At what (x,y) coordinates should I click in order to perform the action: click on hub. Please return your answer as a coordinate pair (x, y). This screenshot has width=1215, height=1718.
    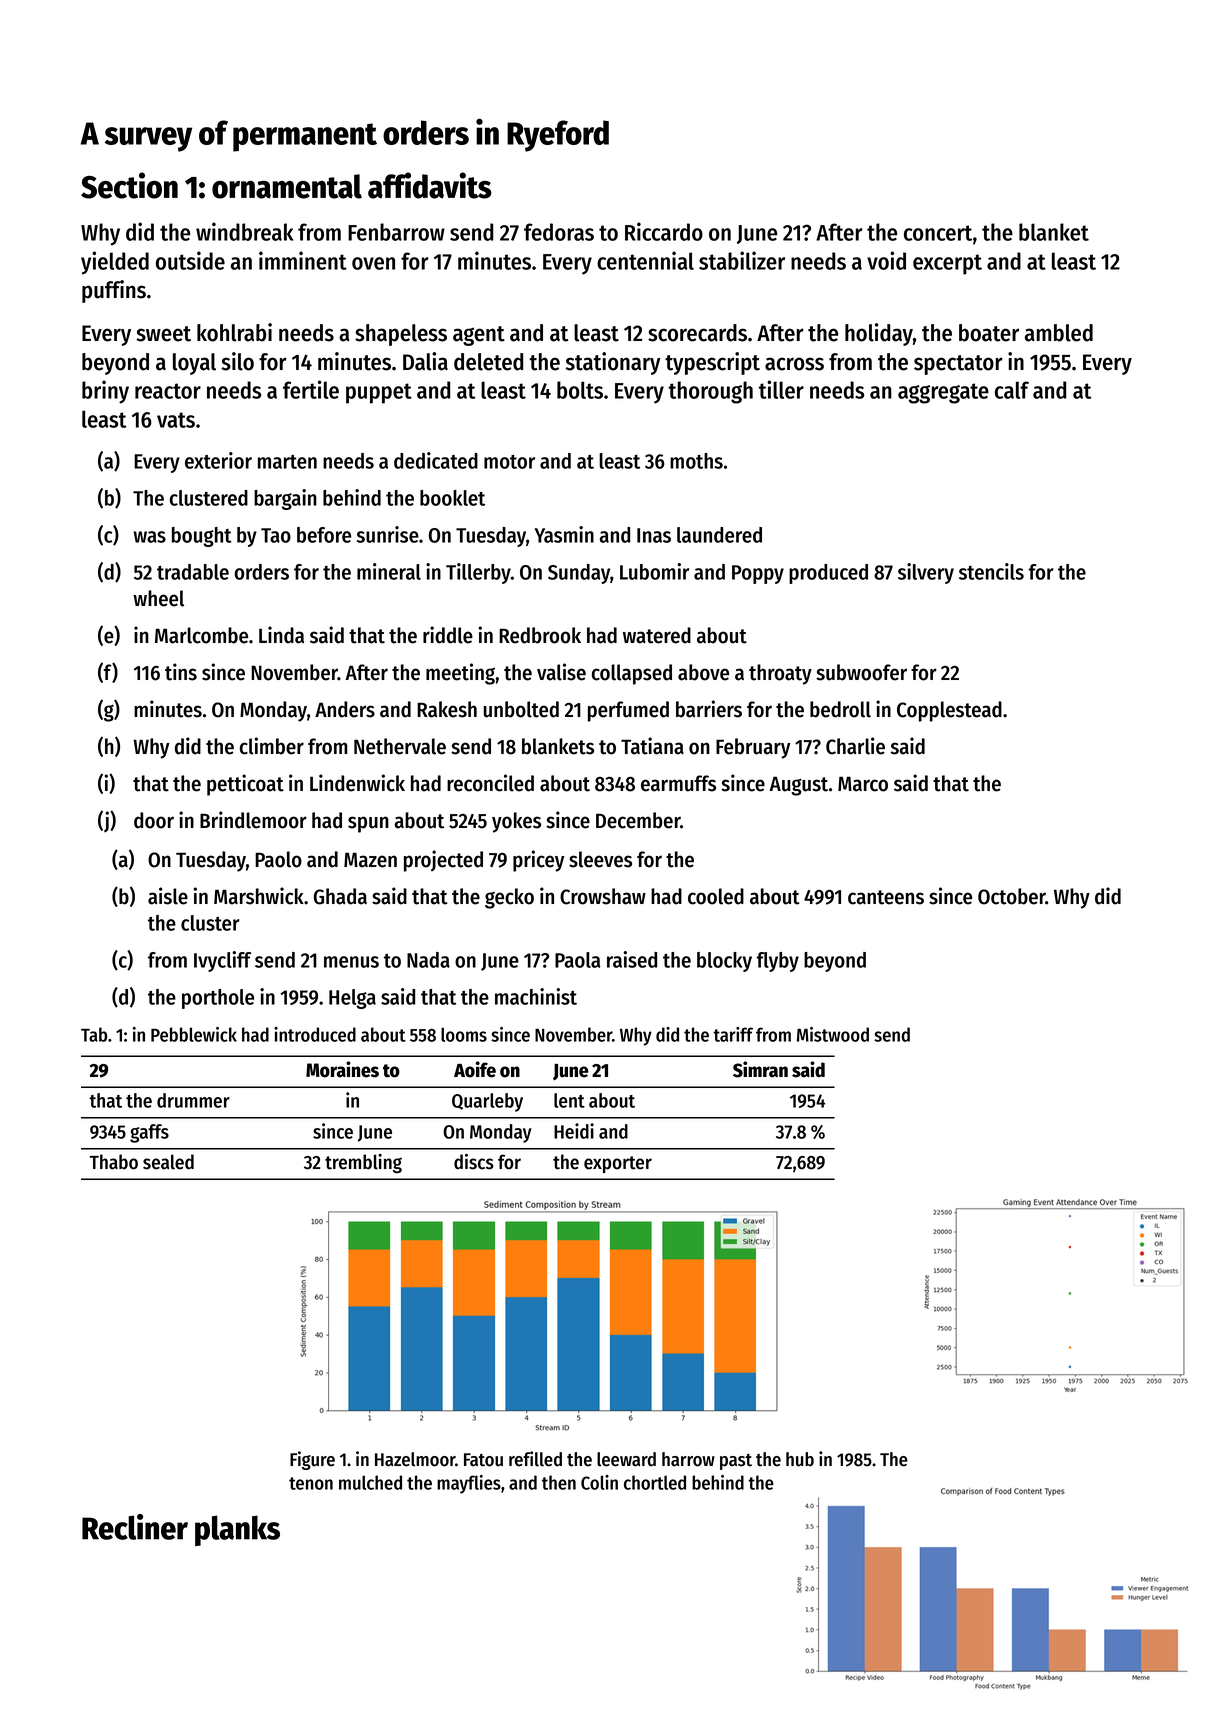
    Looking at the image, I should click on (800, 1459).
